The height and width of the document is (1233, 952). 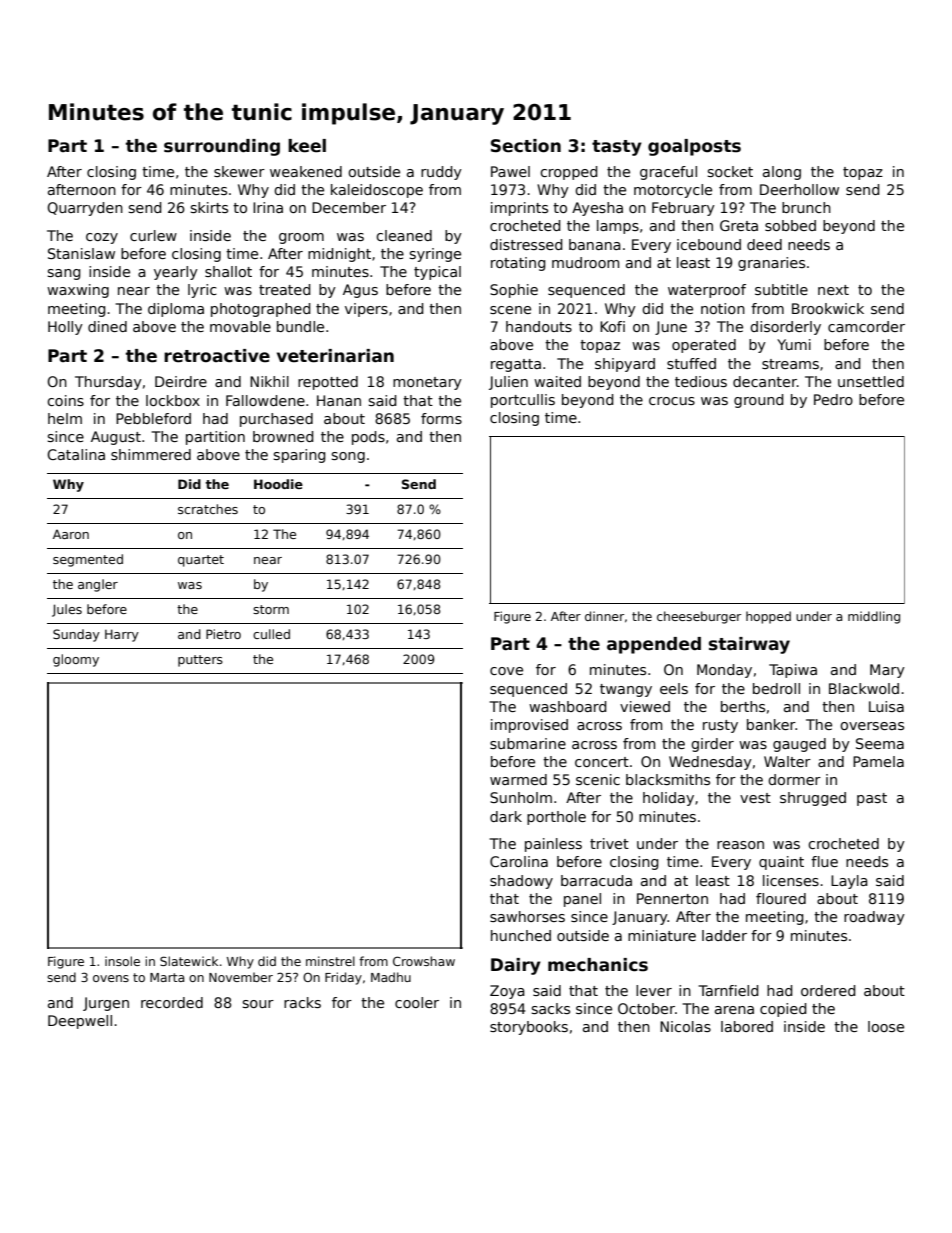 What do you see at coordinates (201, 561) in the document?
I see `quartet` at bounding box center [201, 561].
